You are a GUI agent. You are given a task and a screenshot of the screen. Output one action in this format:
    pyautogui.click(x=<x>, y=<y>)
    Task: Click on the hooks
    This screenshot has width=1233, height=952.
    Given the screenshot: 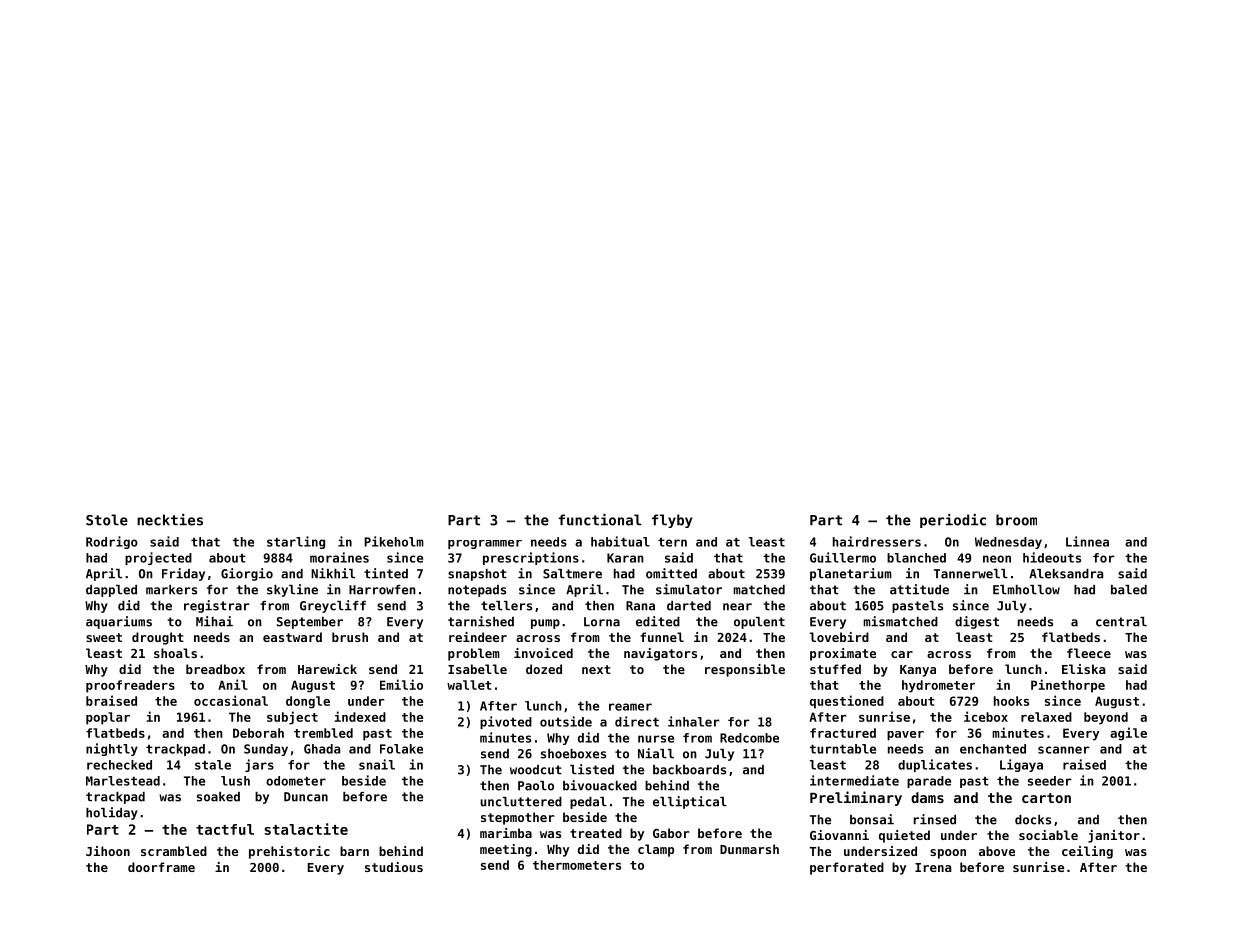 What is the action you would take?
    pyautogui.click(x=1011, y=701)
